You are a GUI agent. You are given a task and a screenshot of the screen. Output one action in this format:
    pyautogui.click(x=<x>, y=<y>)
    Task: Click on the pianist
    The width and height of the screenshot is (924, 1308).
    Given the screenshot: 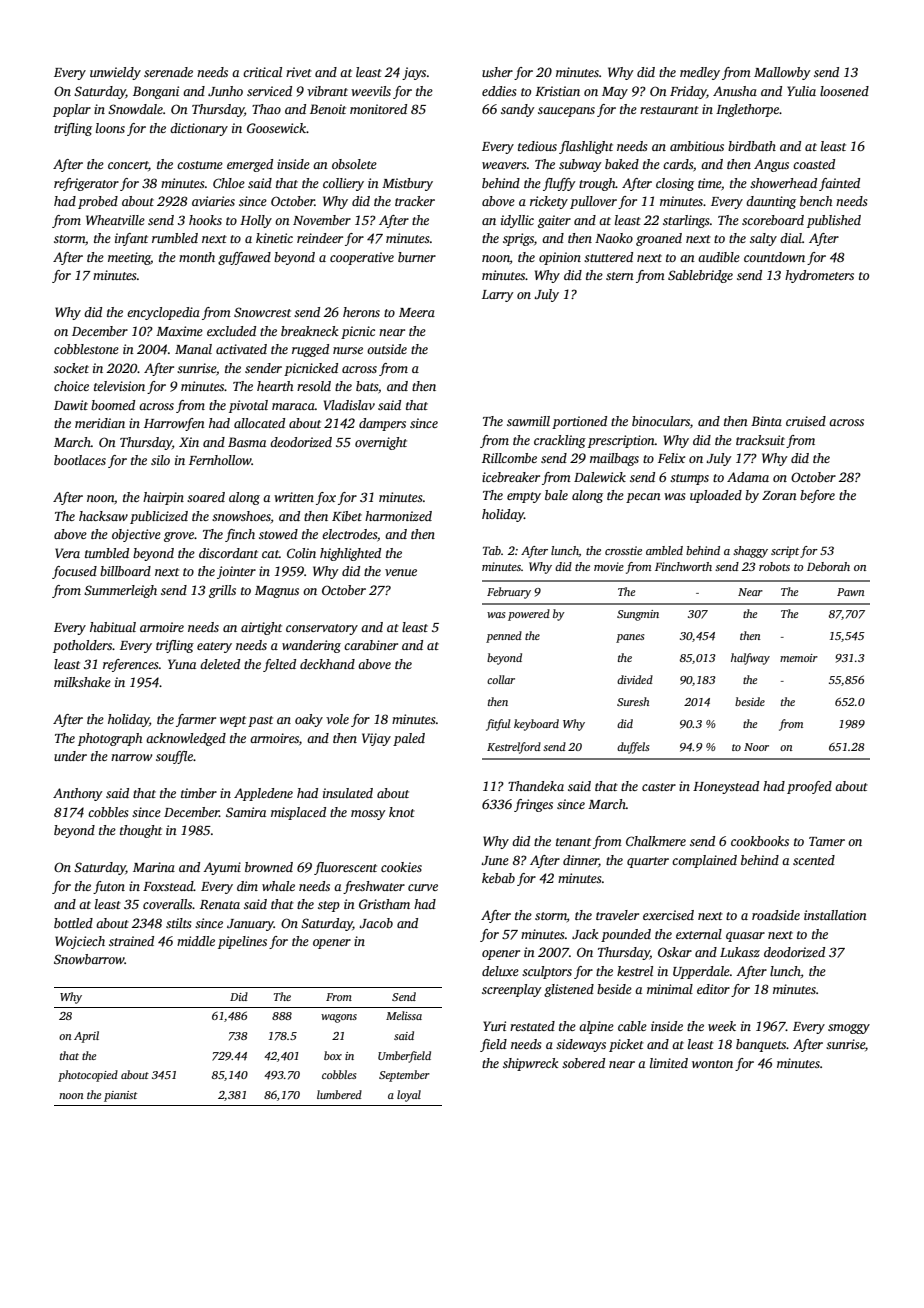 What is the action you would take?
    pyautogui.click(x=120, y=1096)
